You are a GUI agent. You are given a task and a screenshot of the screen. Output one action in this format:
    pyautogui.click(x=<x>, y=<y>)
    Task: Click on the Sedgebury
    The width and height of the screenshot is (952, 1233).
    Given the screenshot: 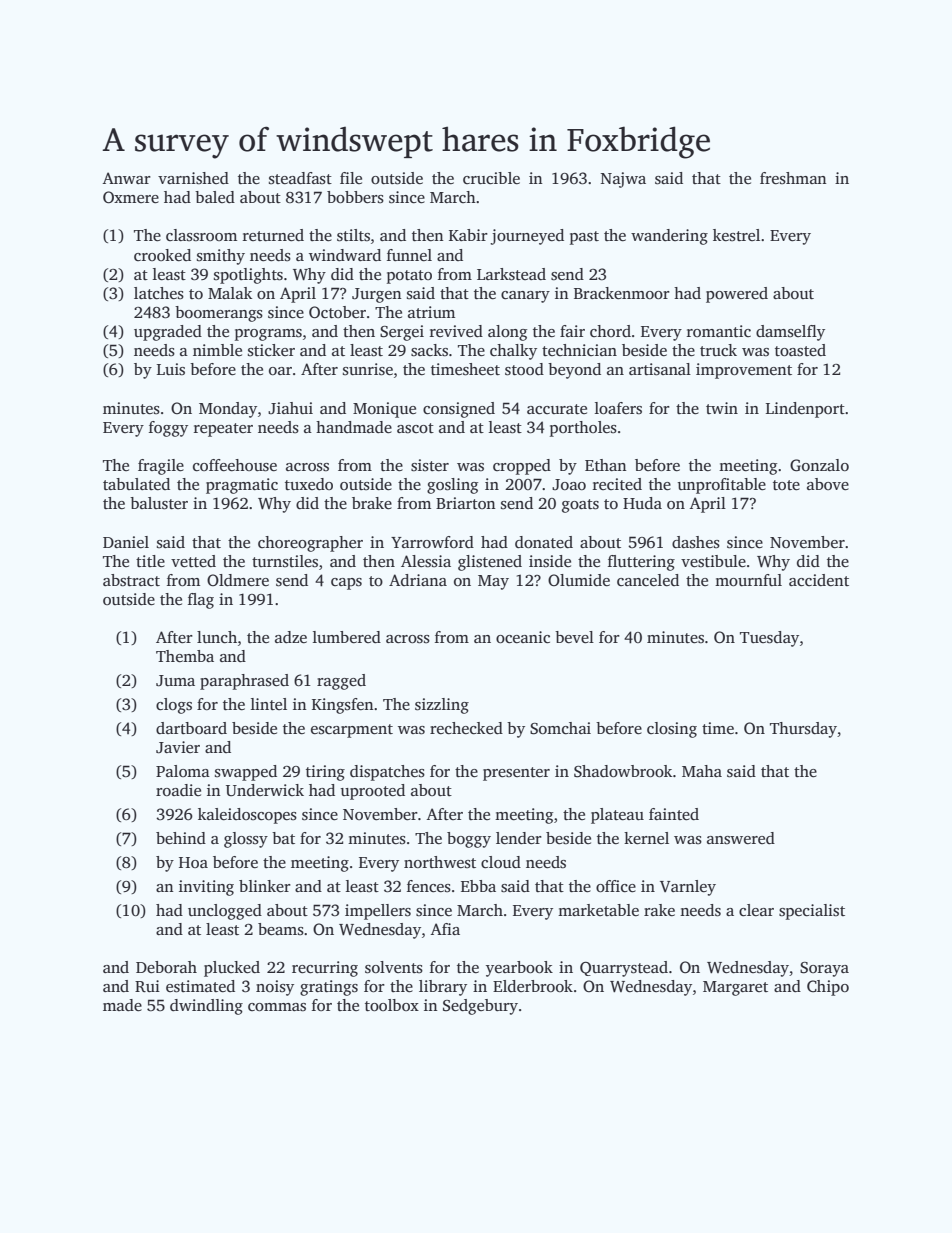 What is the action you would take?
    pyautogui.click(x=480, y=1007)
